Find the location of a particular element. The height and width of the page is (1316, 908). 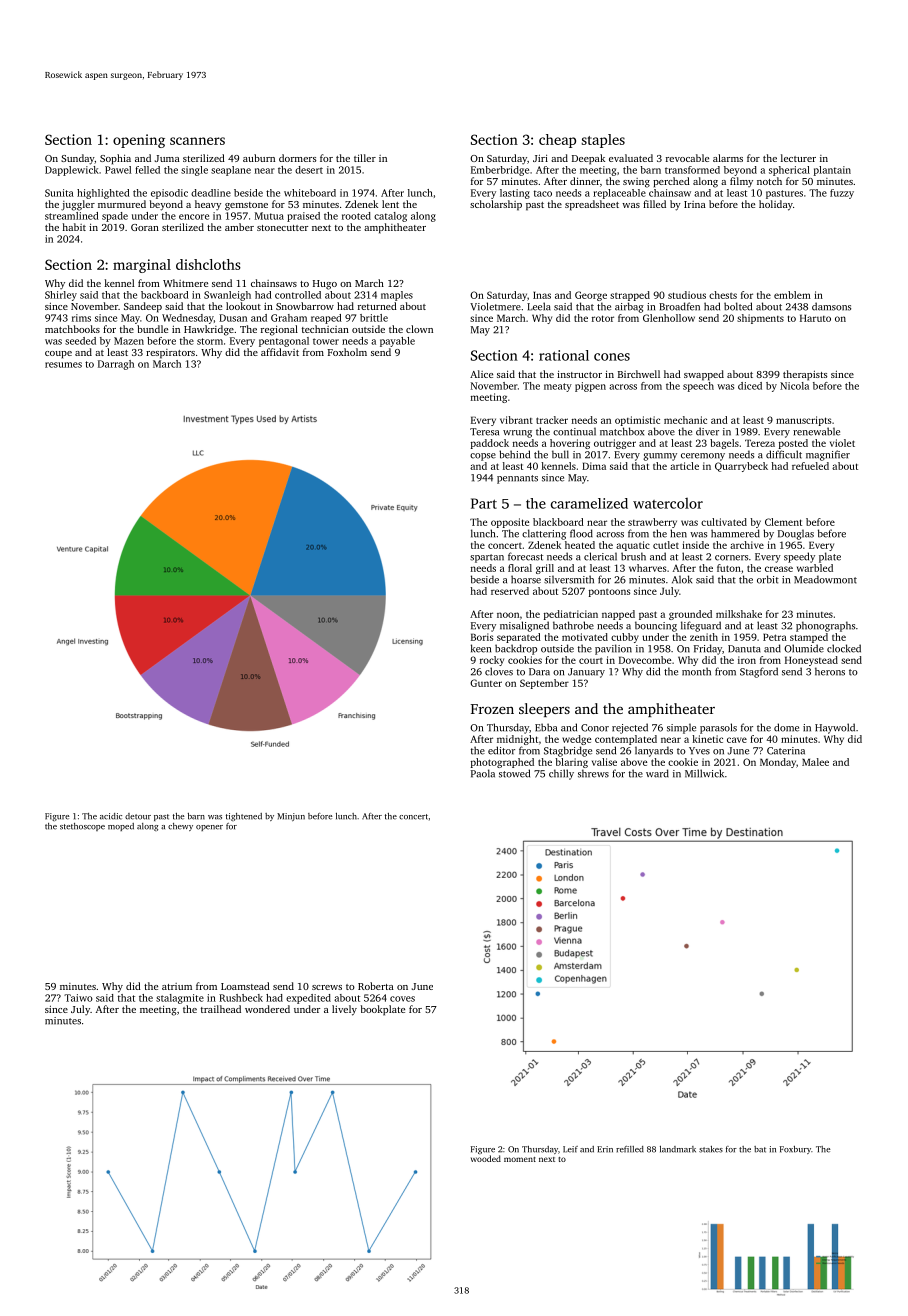

caramelized is located at coordinates (589, 503).
